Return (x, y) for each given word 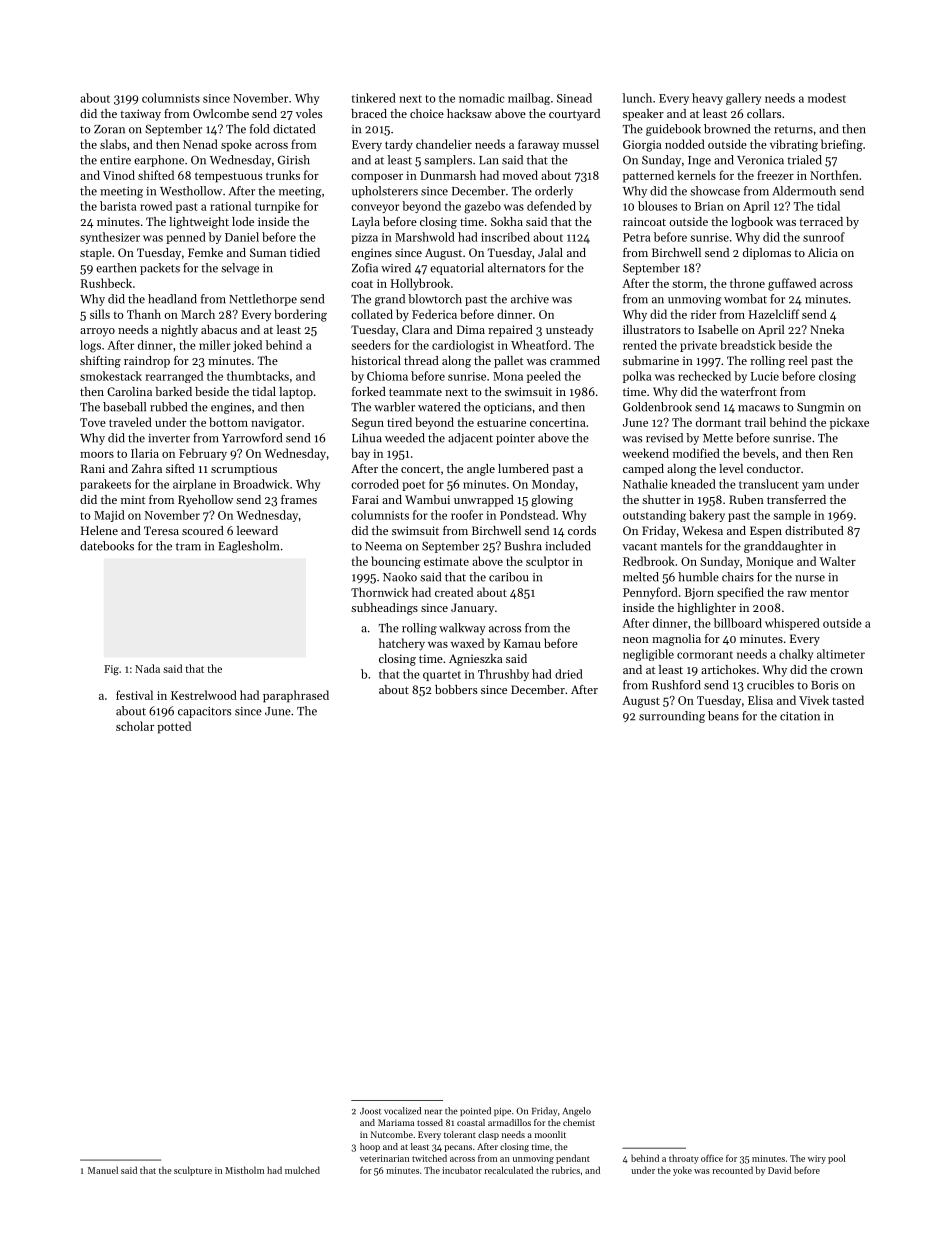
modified (696, 453)
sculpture (193, 1171)
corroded (375, 484)
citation (800, 716)
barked (173, 391)
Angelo (577, 1112)
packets (160, 269)
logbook (752, 223)
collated (372, 314)
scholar (135, 726)
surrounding (672, 717)
